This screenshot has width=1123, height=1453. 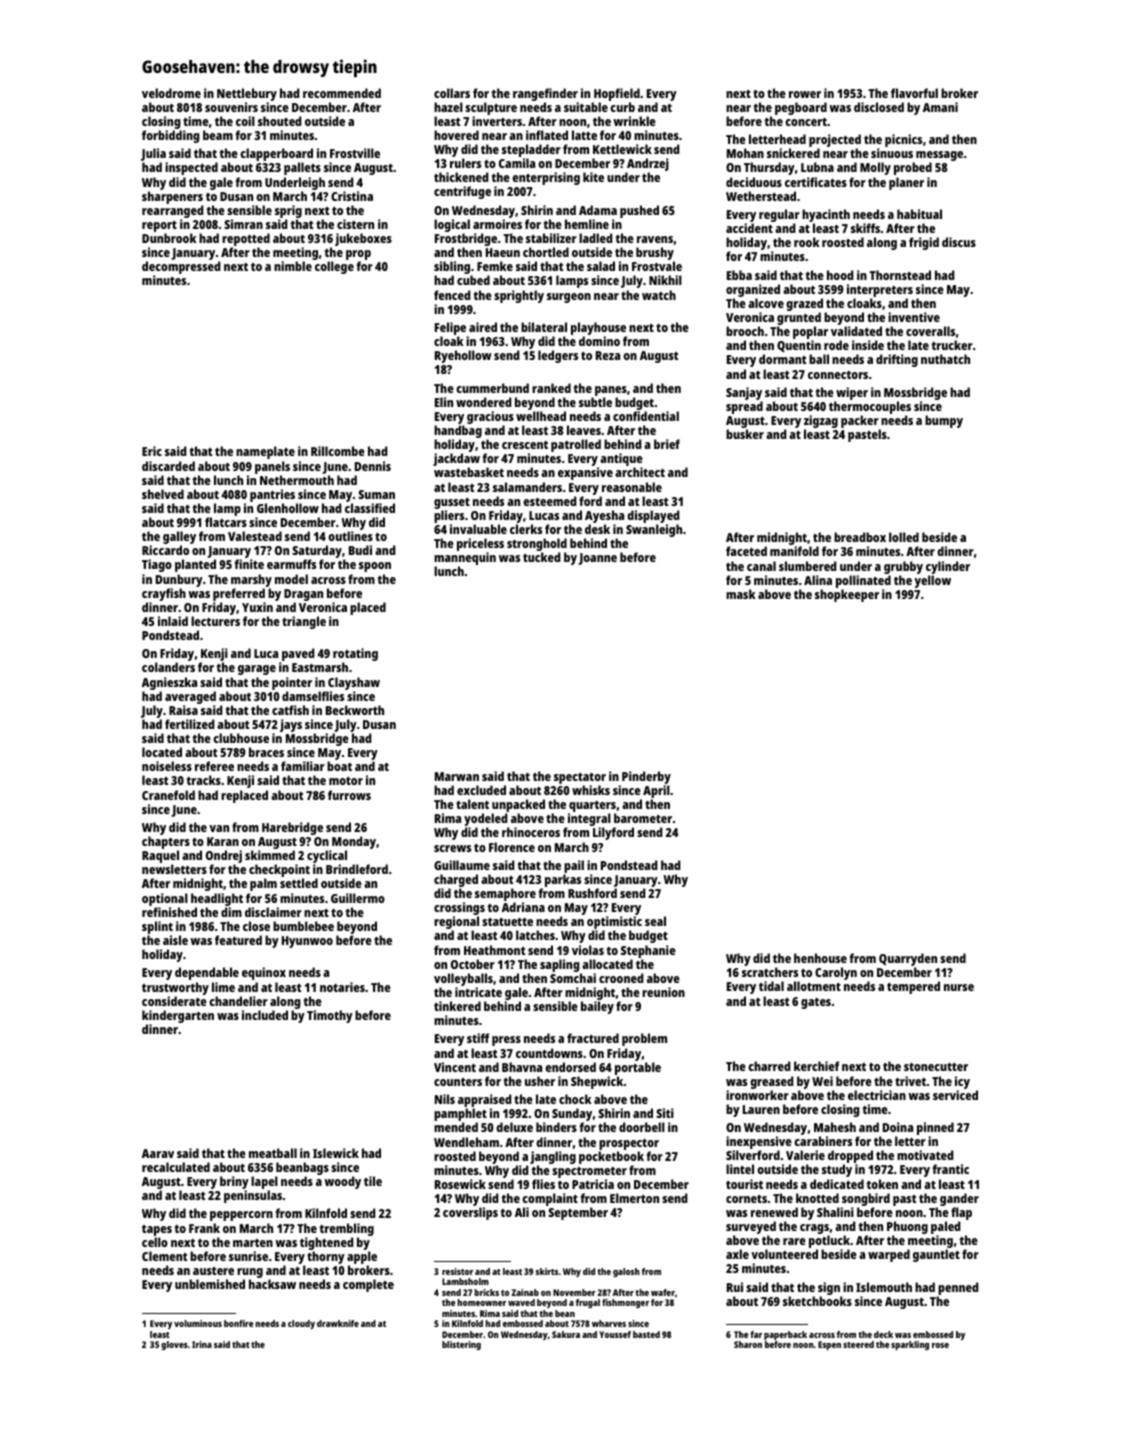 What do you see at coordinates (936, 1067) in the screenshot?
I see `stonecutter` at bounding box center [936, 1067].
